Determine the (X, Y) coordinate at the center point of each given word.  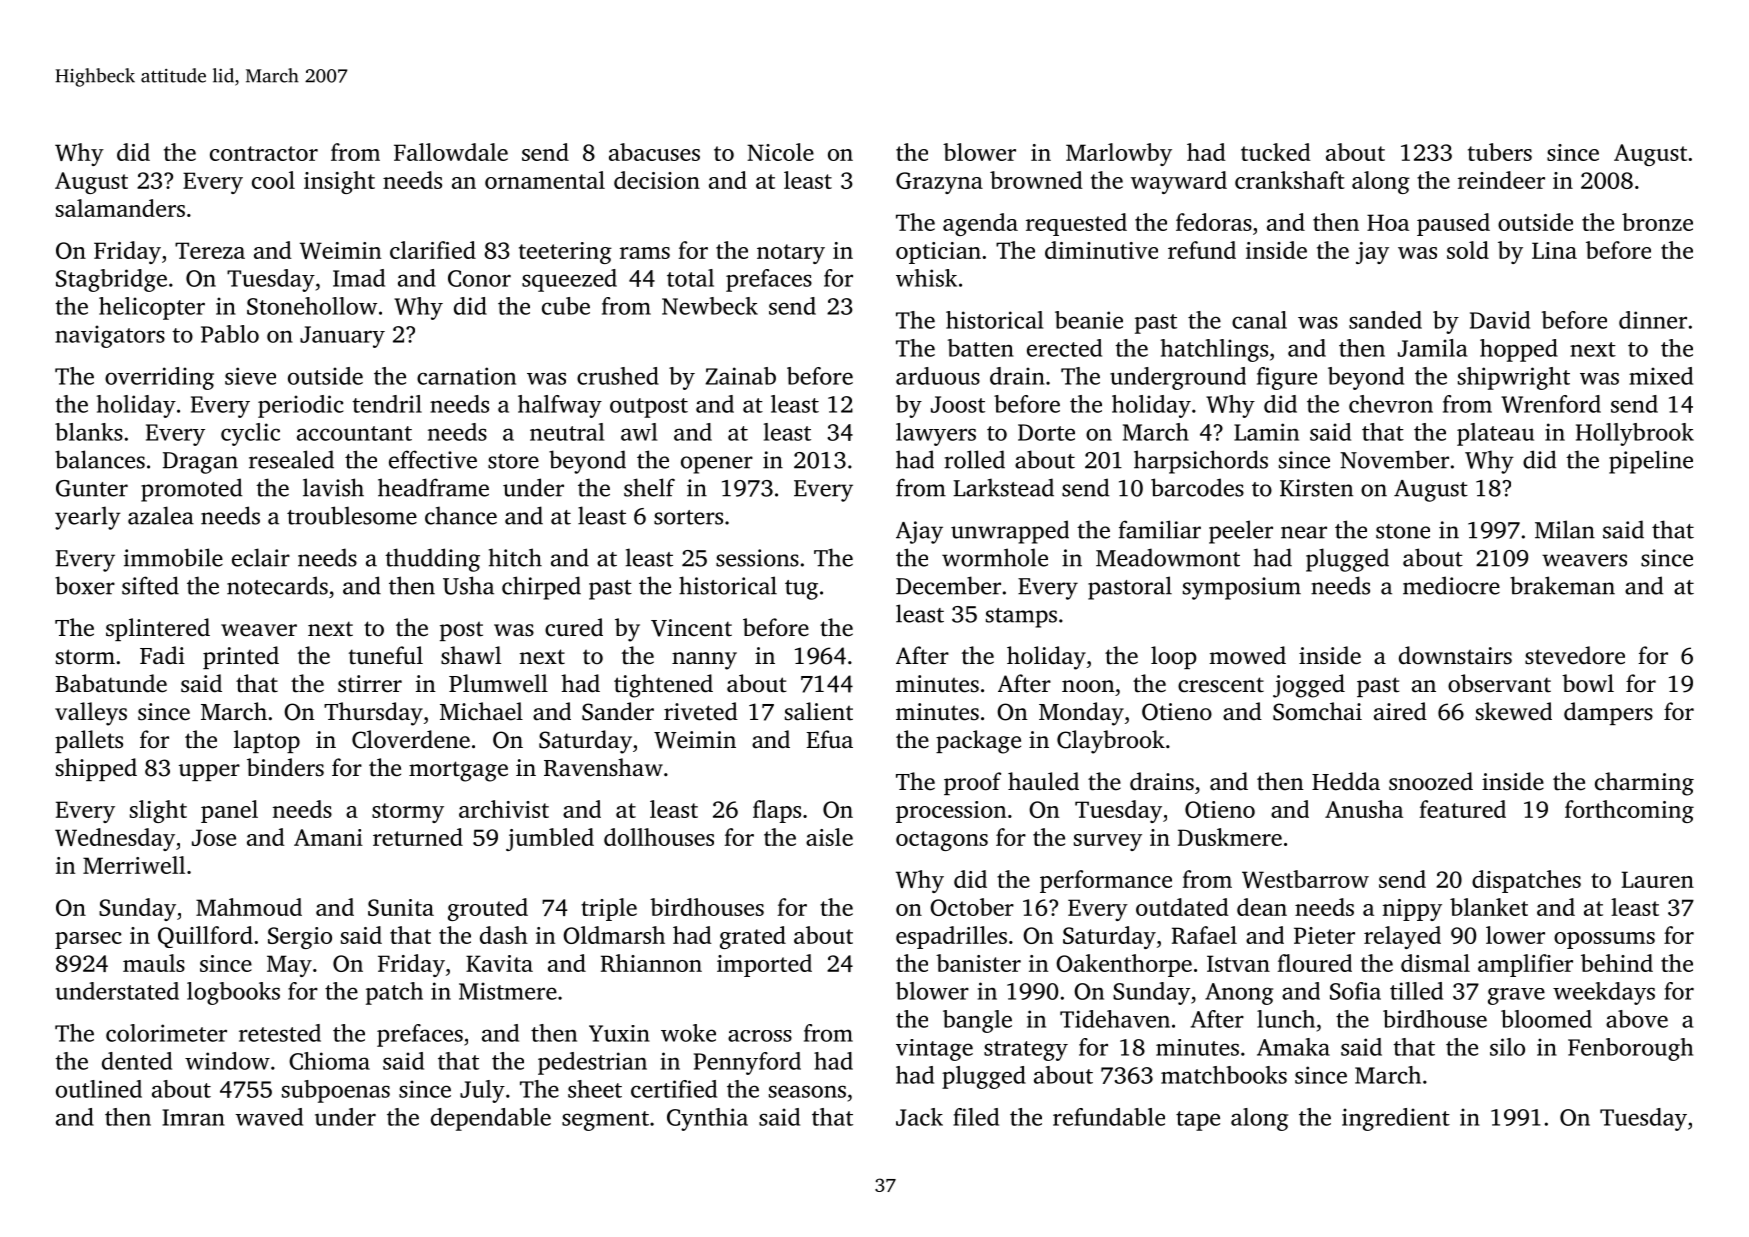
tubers (1500, 152)
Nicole (780, 152)
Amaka (1293, 1047)
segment (605, 1121)
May (289, 966)
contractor (264, 153)
